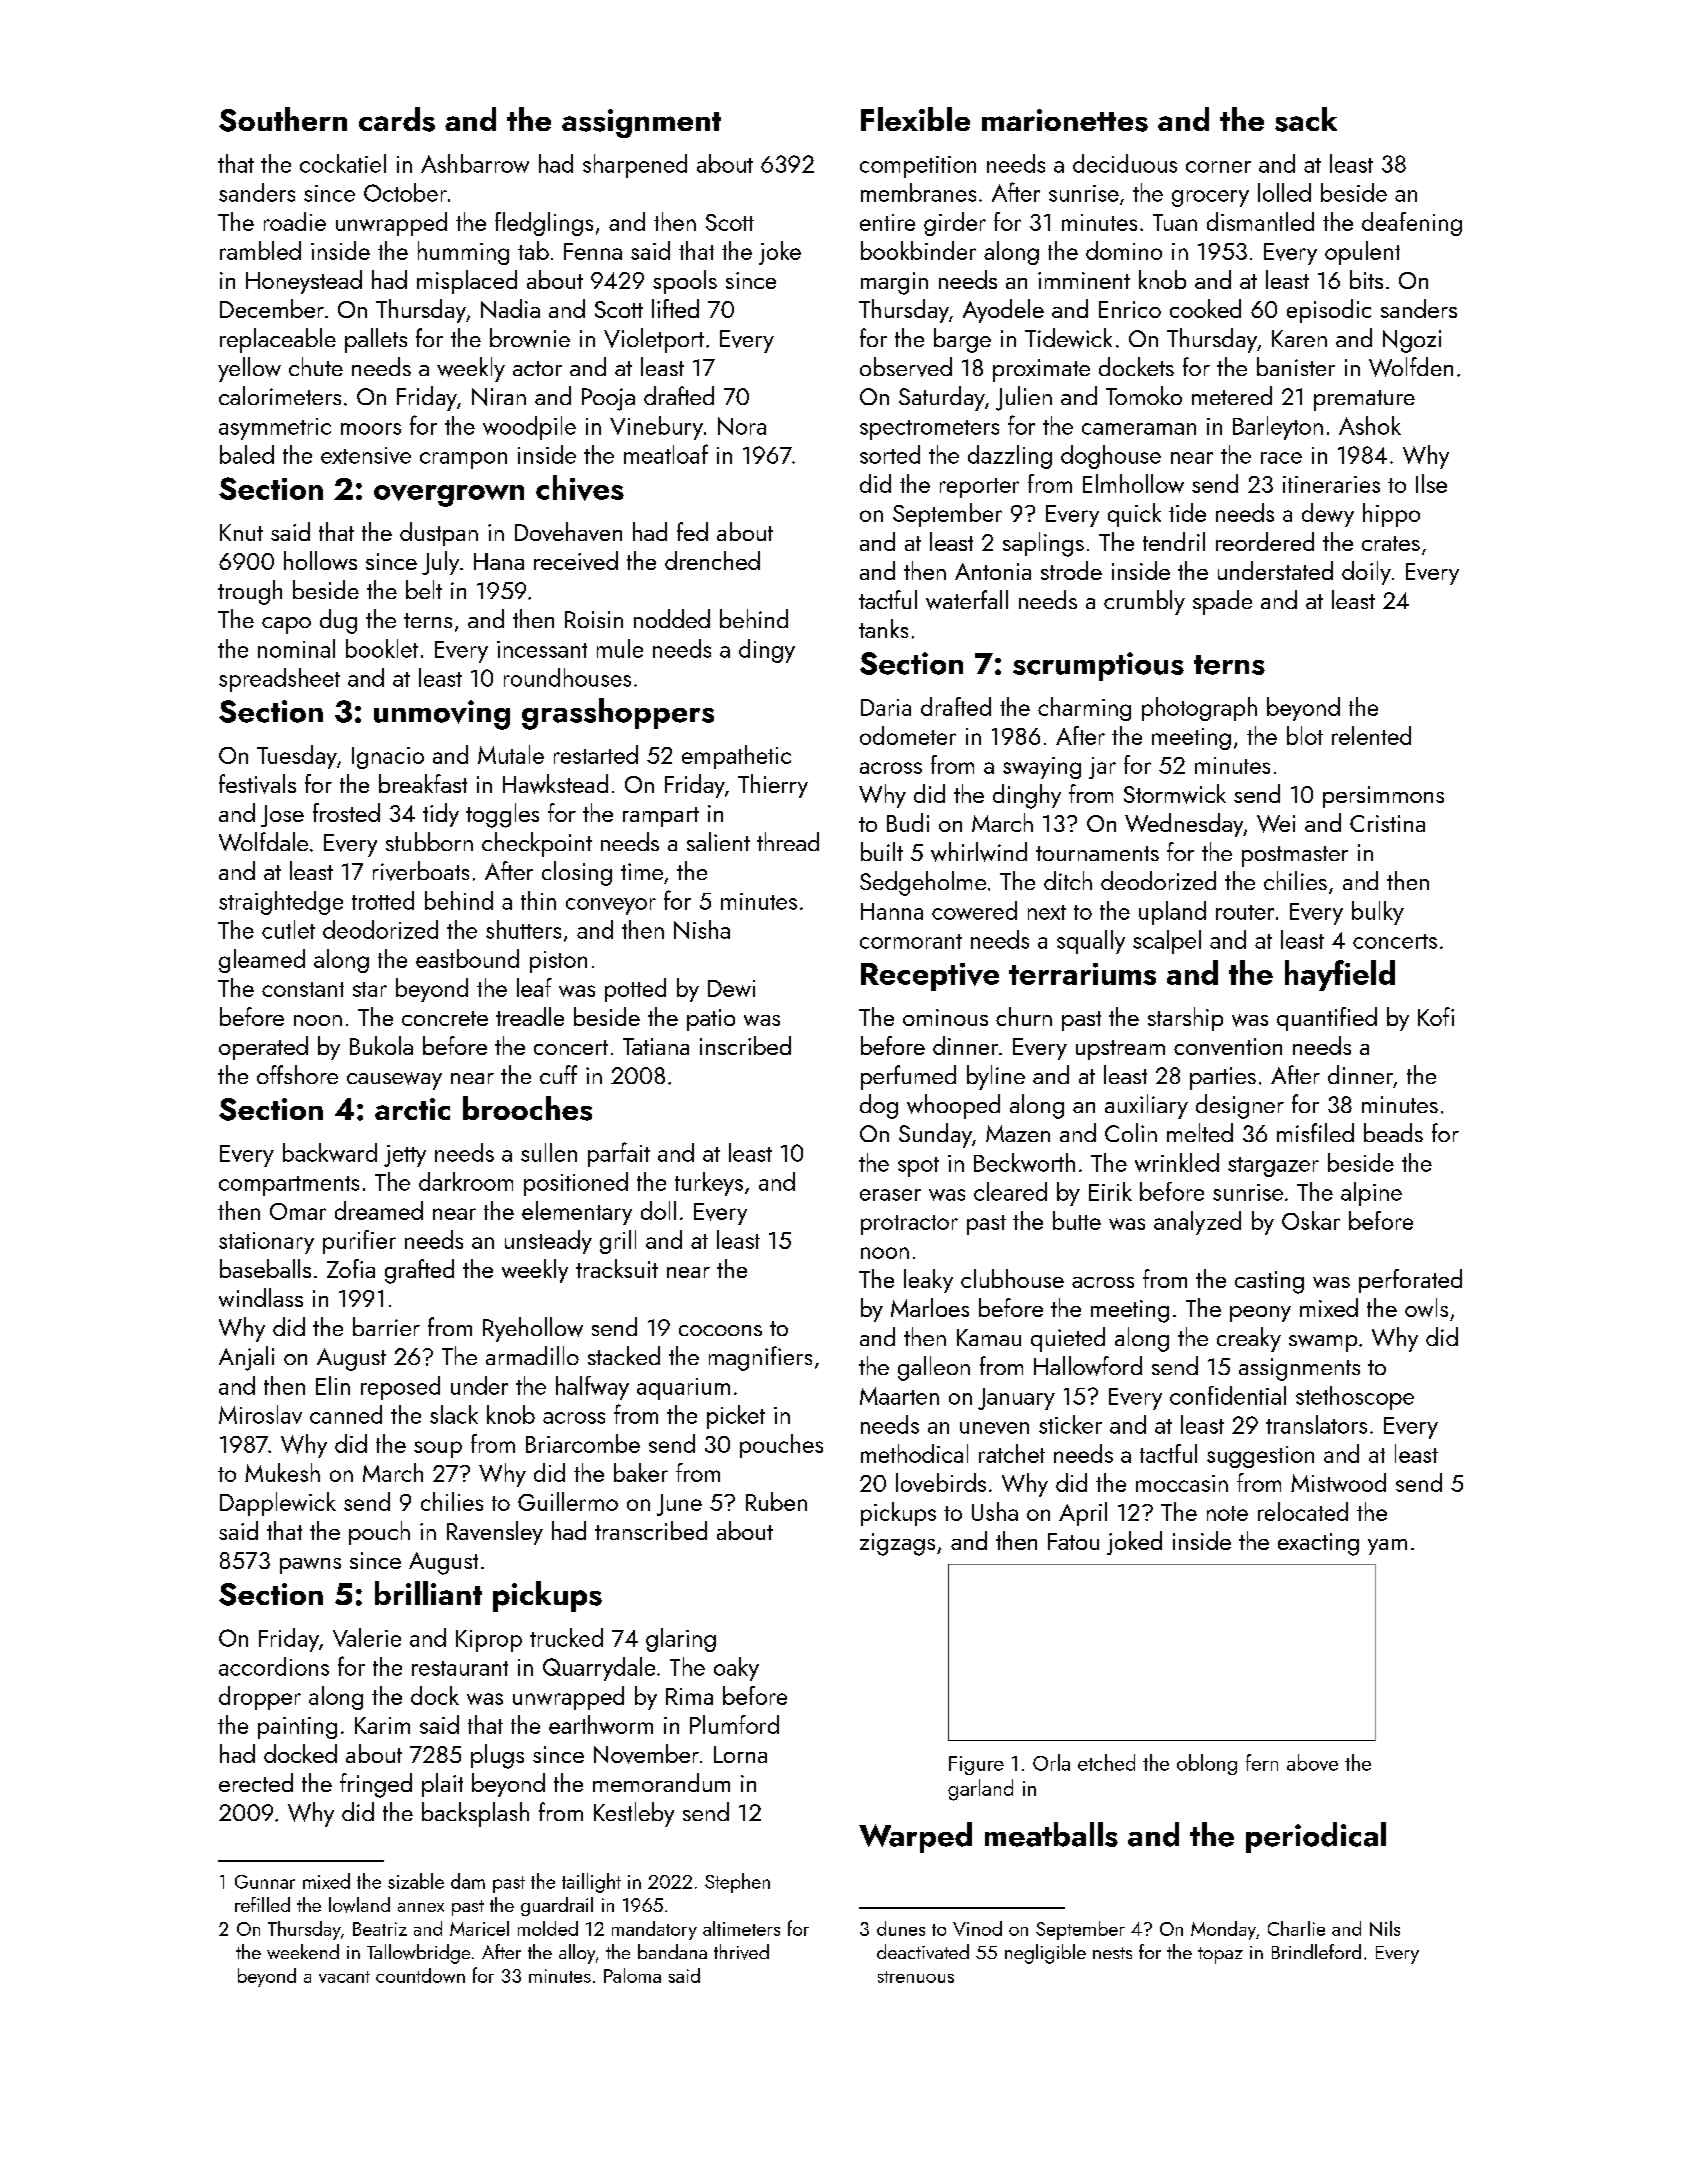  I want to click on Stephen, so click(737, 1883).
